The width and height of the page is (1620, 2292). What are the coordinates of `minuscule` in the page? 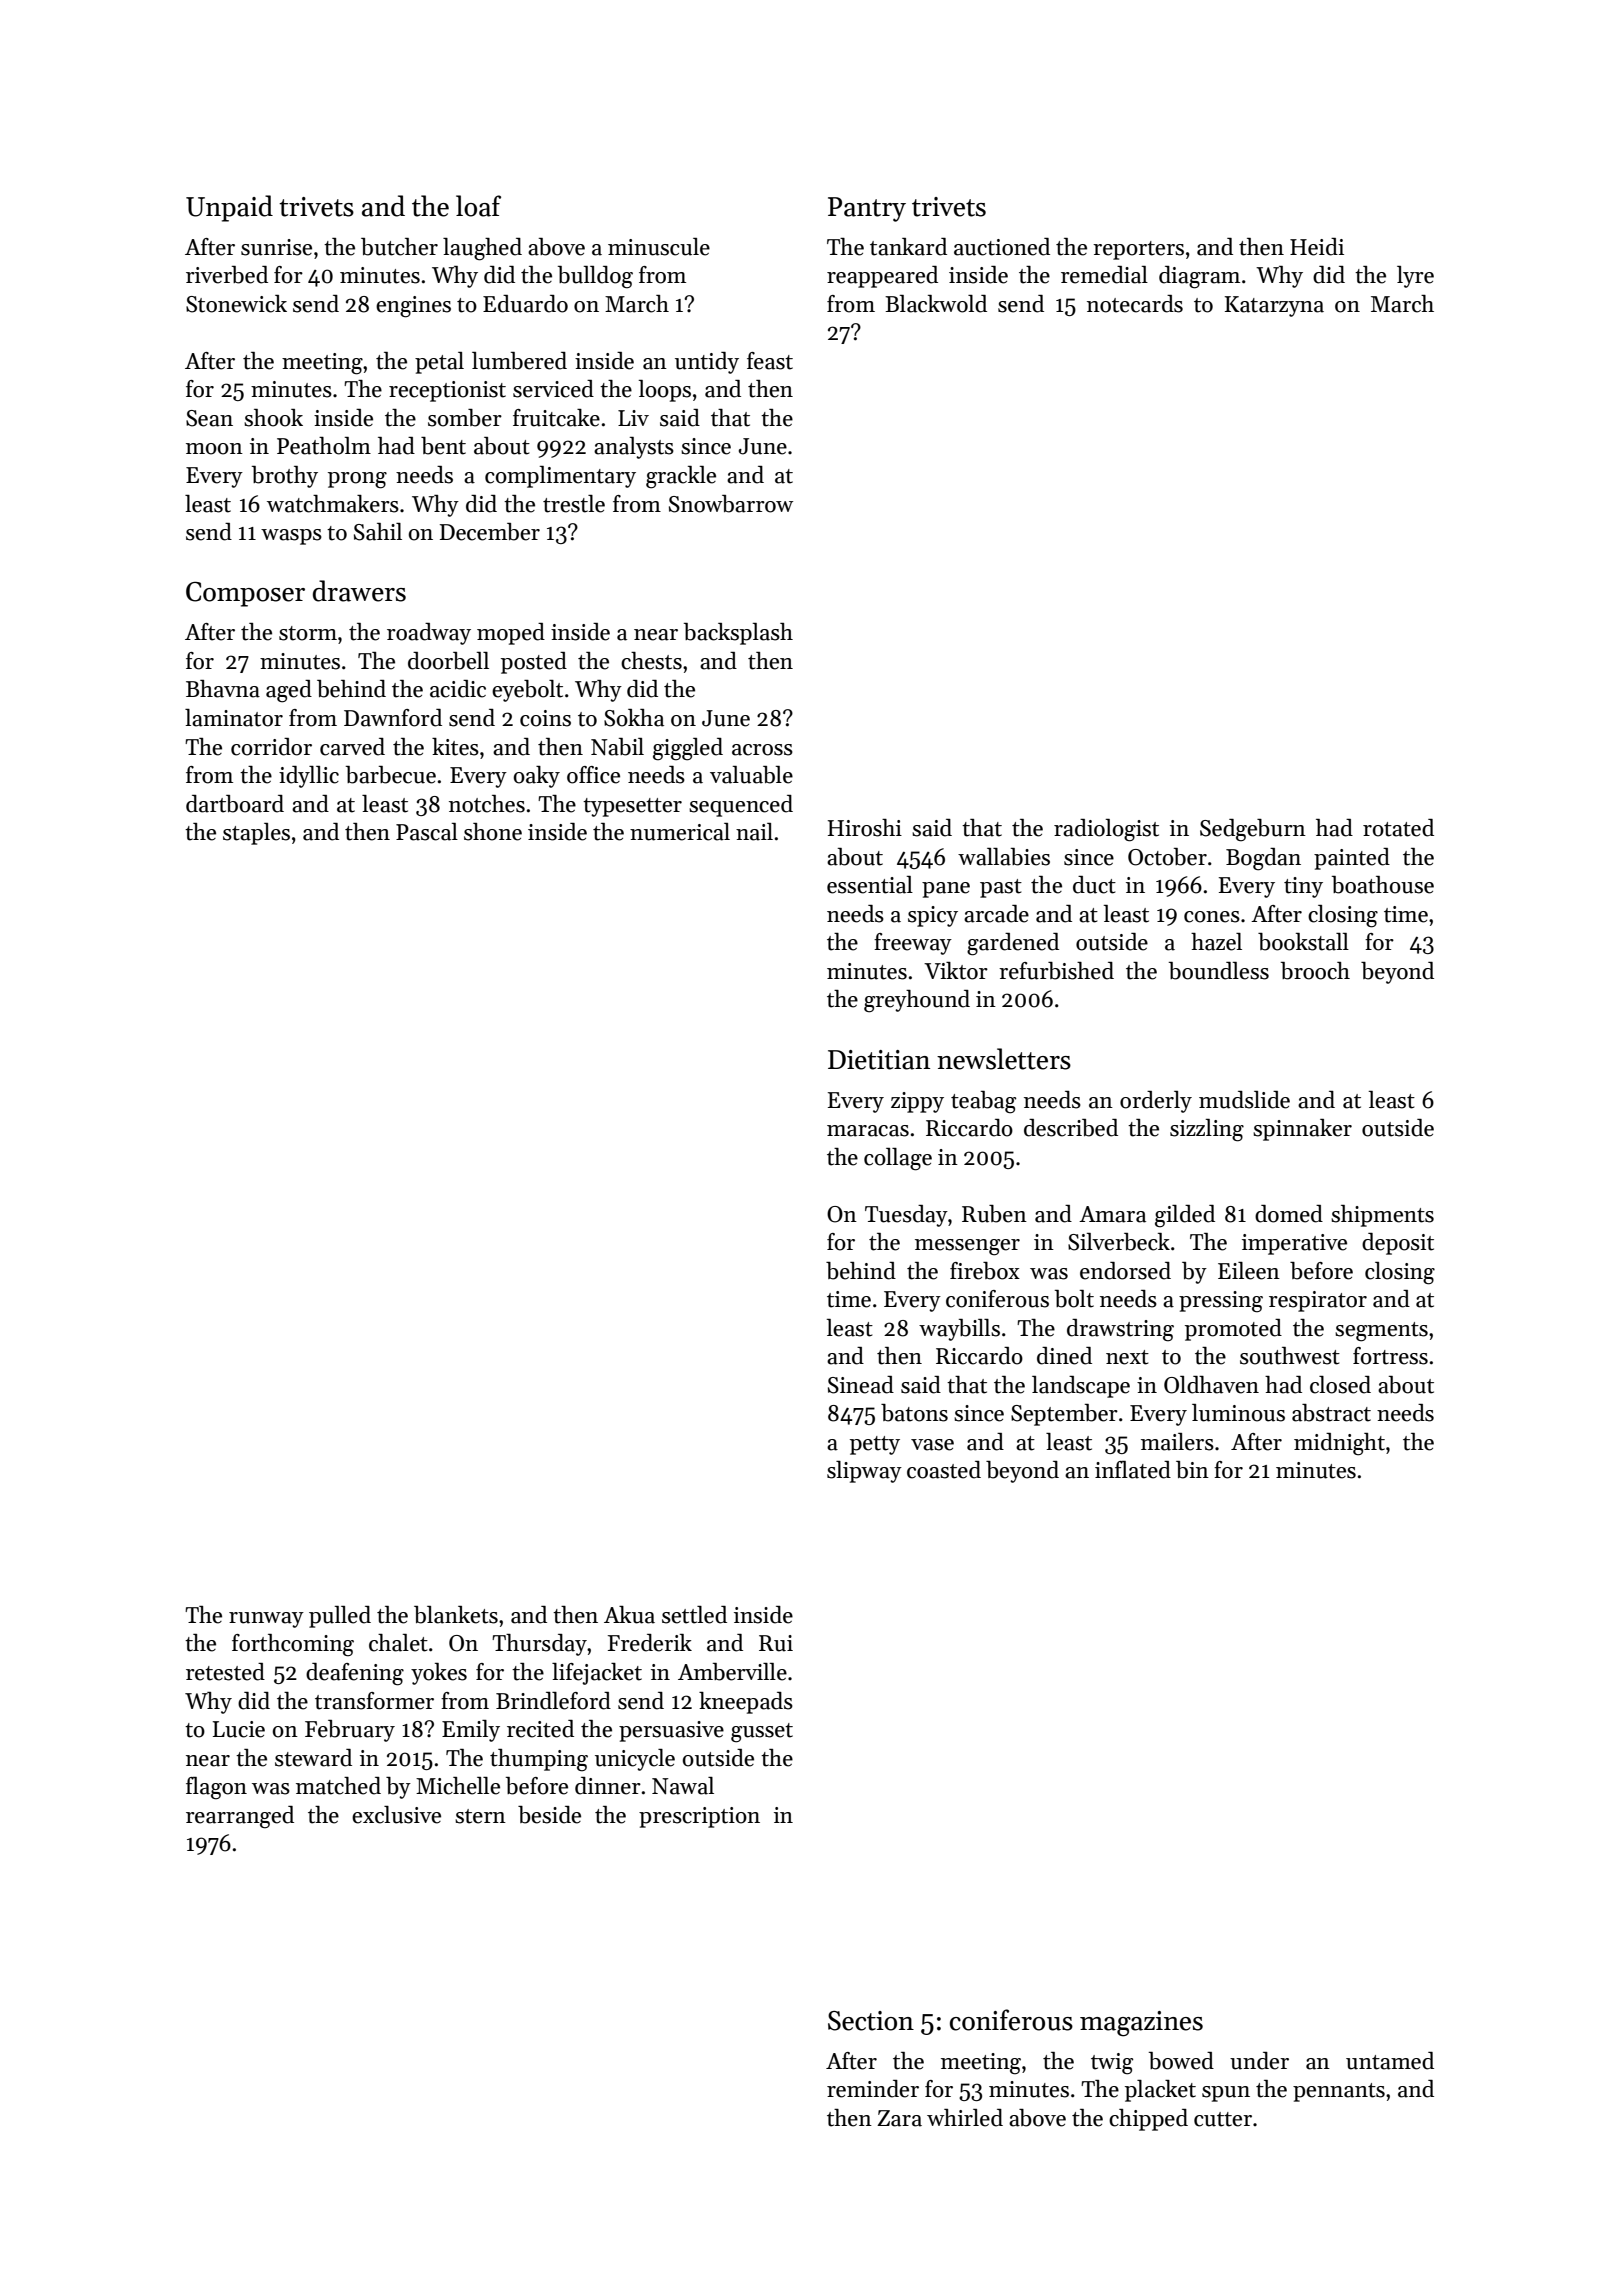 It's located at (659, 247).
